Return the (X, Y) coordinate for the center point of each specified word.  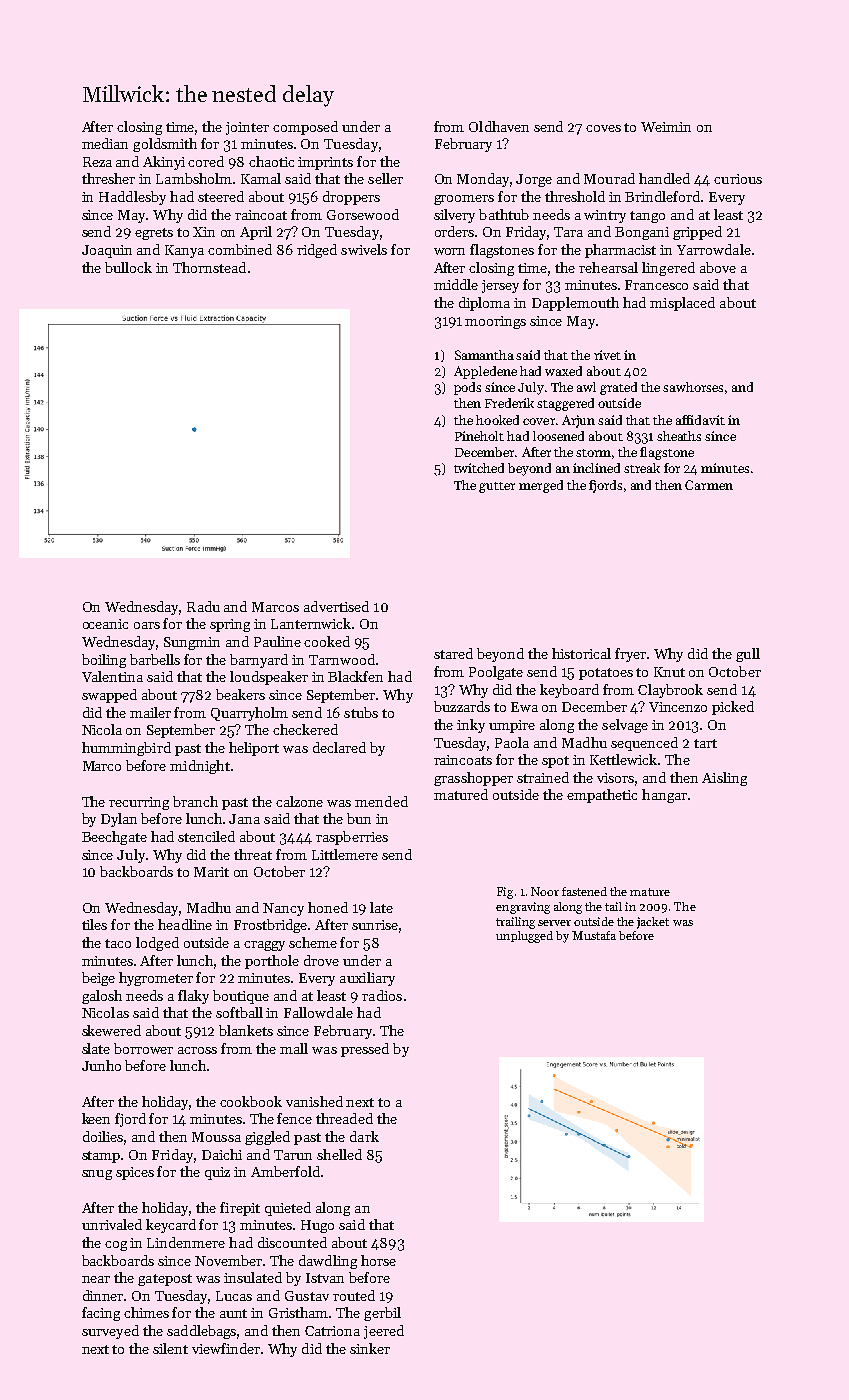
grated (618, 388)
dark (364, 1136)
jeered (384, 1332)
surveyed (110, 1332)
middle (456, 284)
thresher (108, 178)
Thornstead (209, 267)
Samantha (484, 355)
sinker (370, 1348)
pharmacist (620, 251)
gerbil (382, 1314)
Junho (101, 1065)
